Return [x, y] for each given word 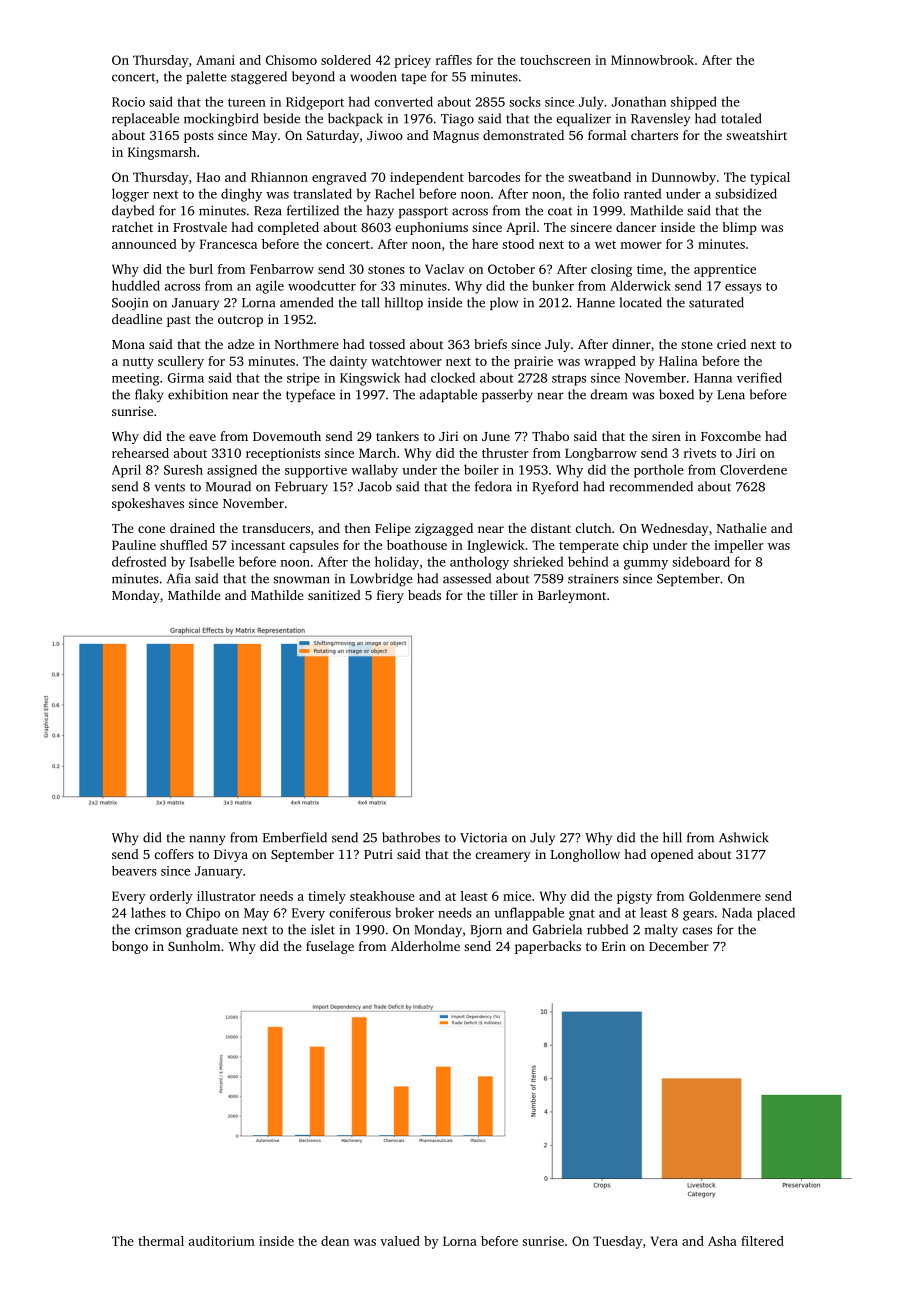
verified [759, 377]
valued [400, 1241]
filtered [762, 1241]
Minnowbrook [652, 60]
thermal [161, 1241]
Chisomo [291, 60]
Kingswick [370, 379]
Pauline [134, 545]
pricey [412, 61]
